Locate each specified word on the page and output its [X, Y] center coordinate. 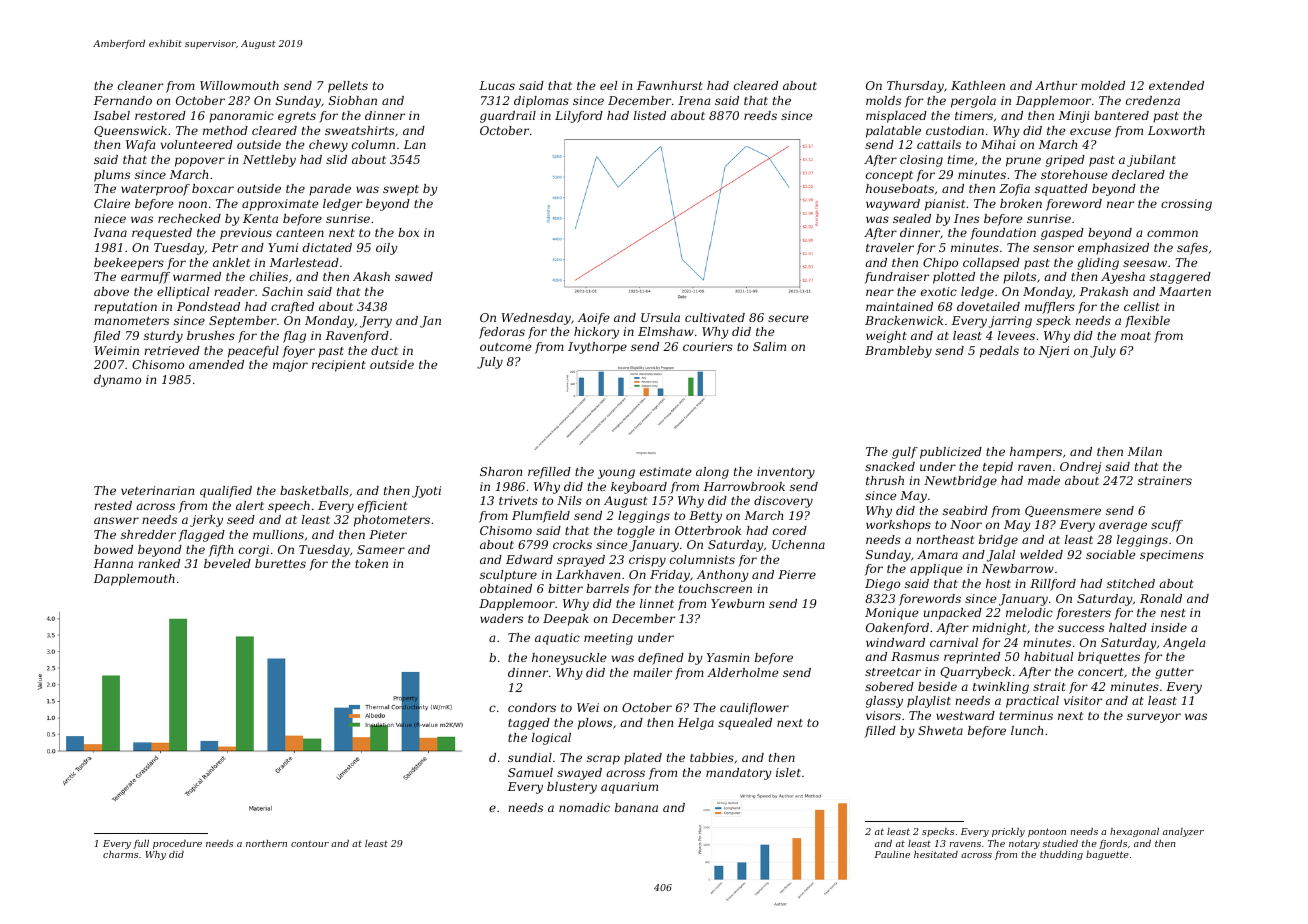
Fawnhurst [670, 85]
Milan [1145, 451]
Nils [569, 500]
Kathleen [978, 85]
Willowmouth [239, 85]
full [141, 844]
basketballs [314, 490]
